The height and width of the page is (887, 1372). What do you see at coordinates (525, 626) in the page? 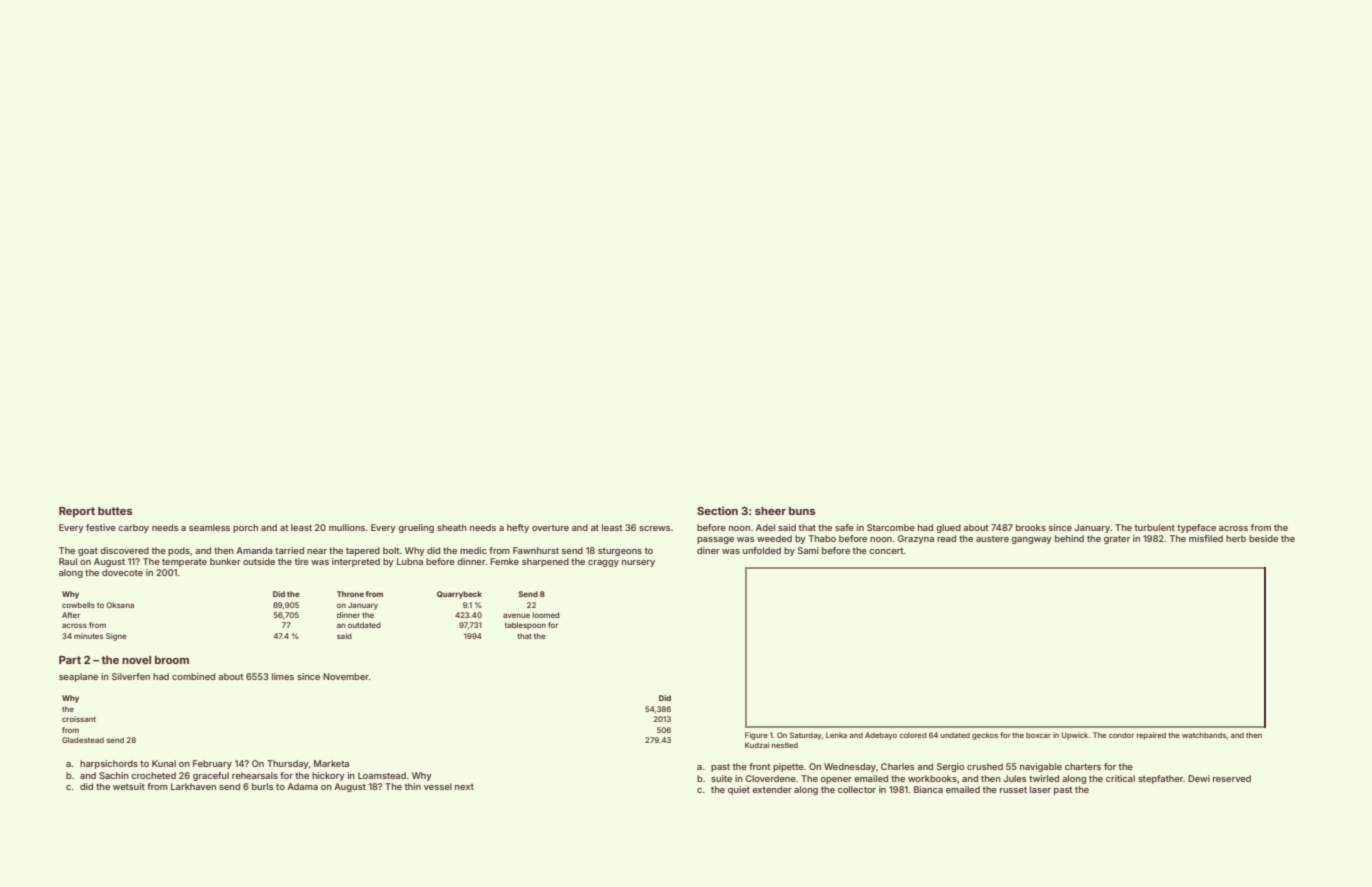
I see `tablespoon` at bounding box center [525, 626].
